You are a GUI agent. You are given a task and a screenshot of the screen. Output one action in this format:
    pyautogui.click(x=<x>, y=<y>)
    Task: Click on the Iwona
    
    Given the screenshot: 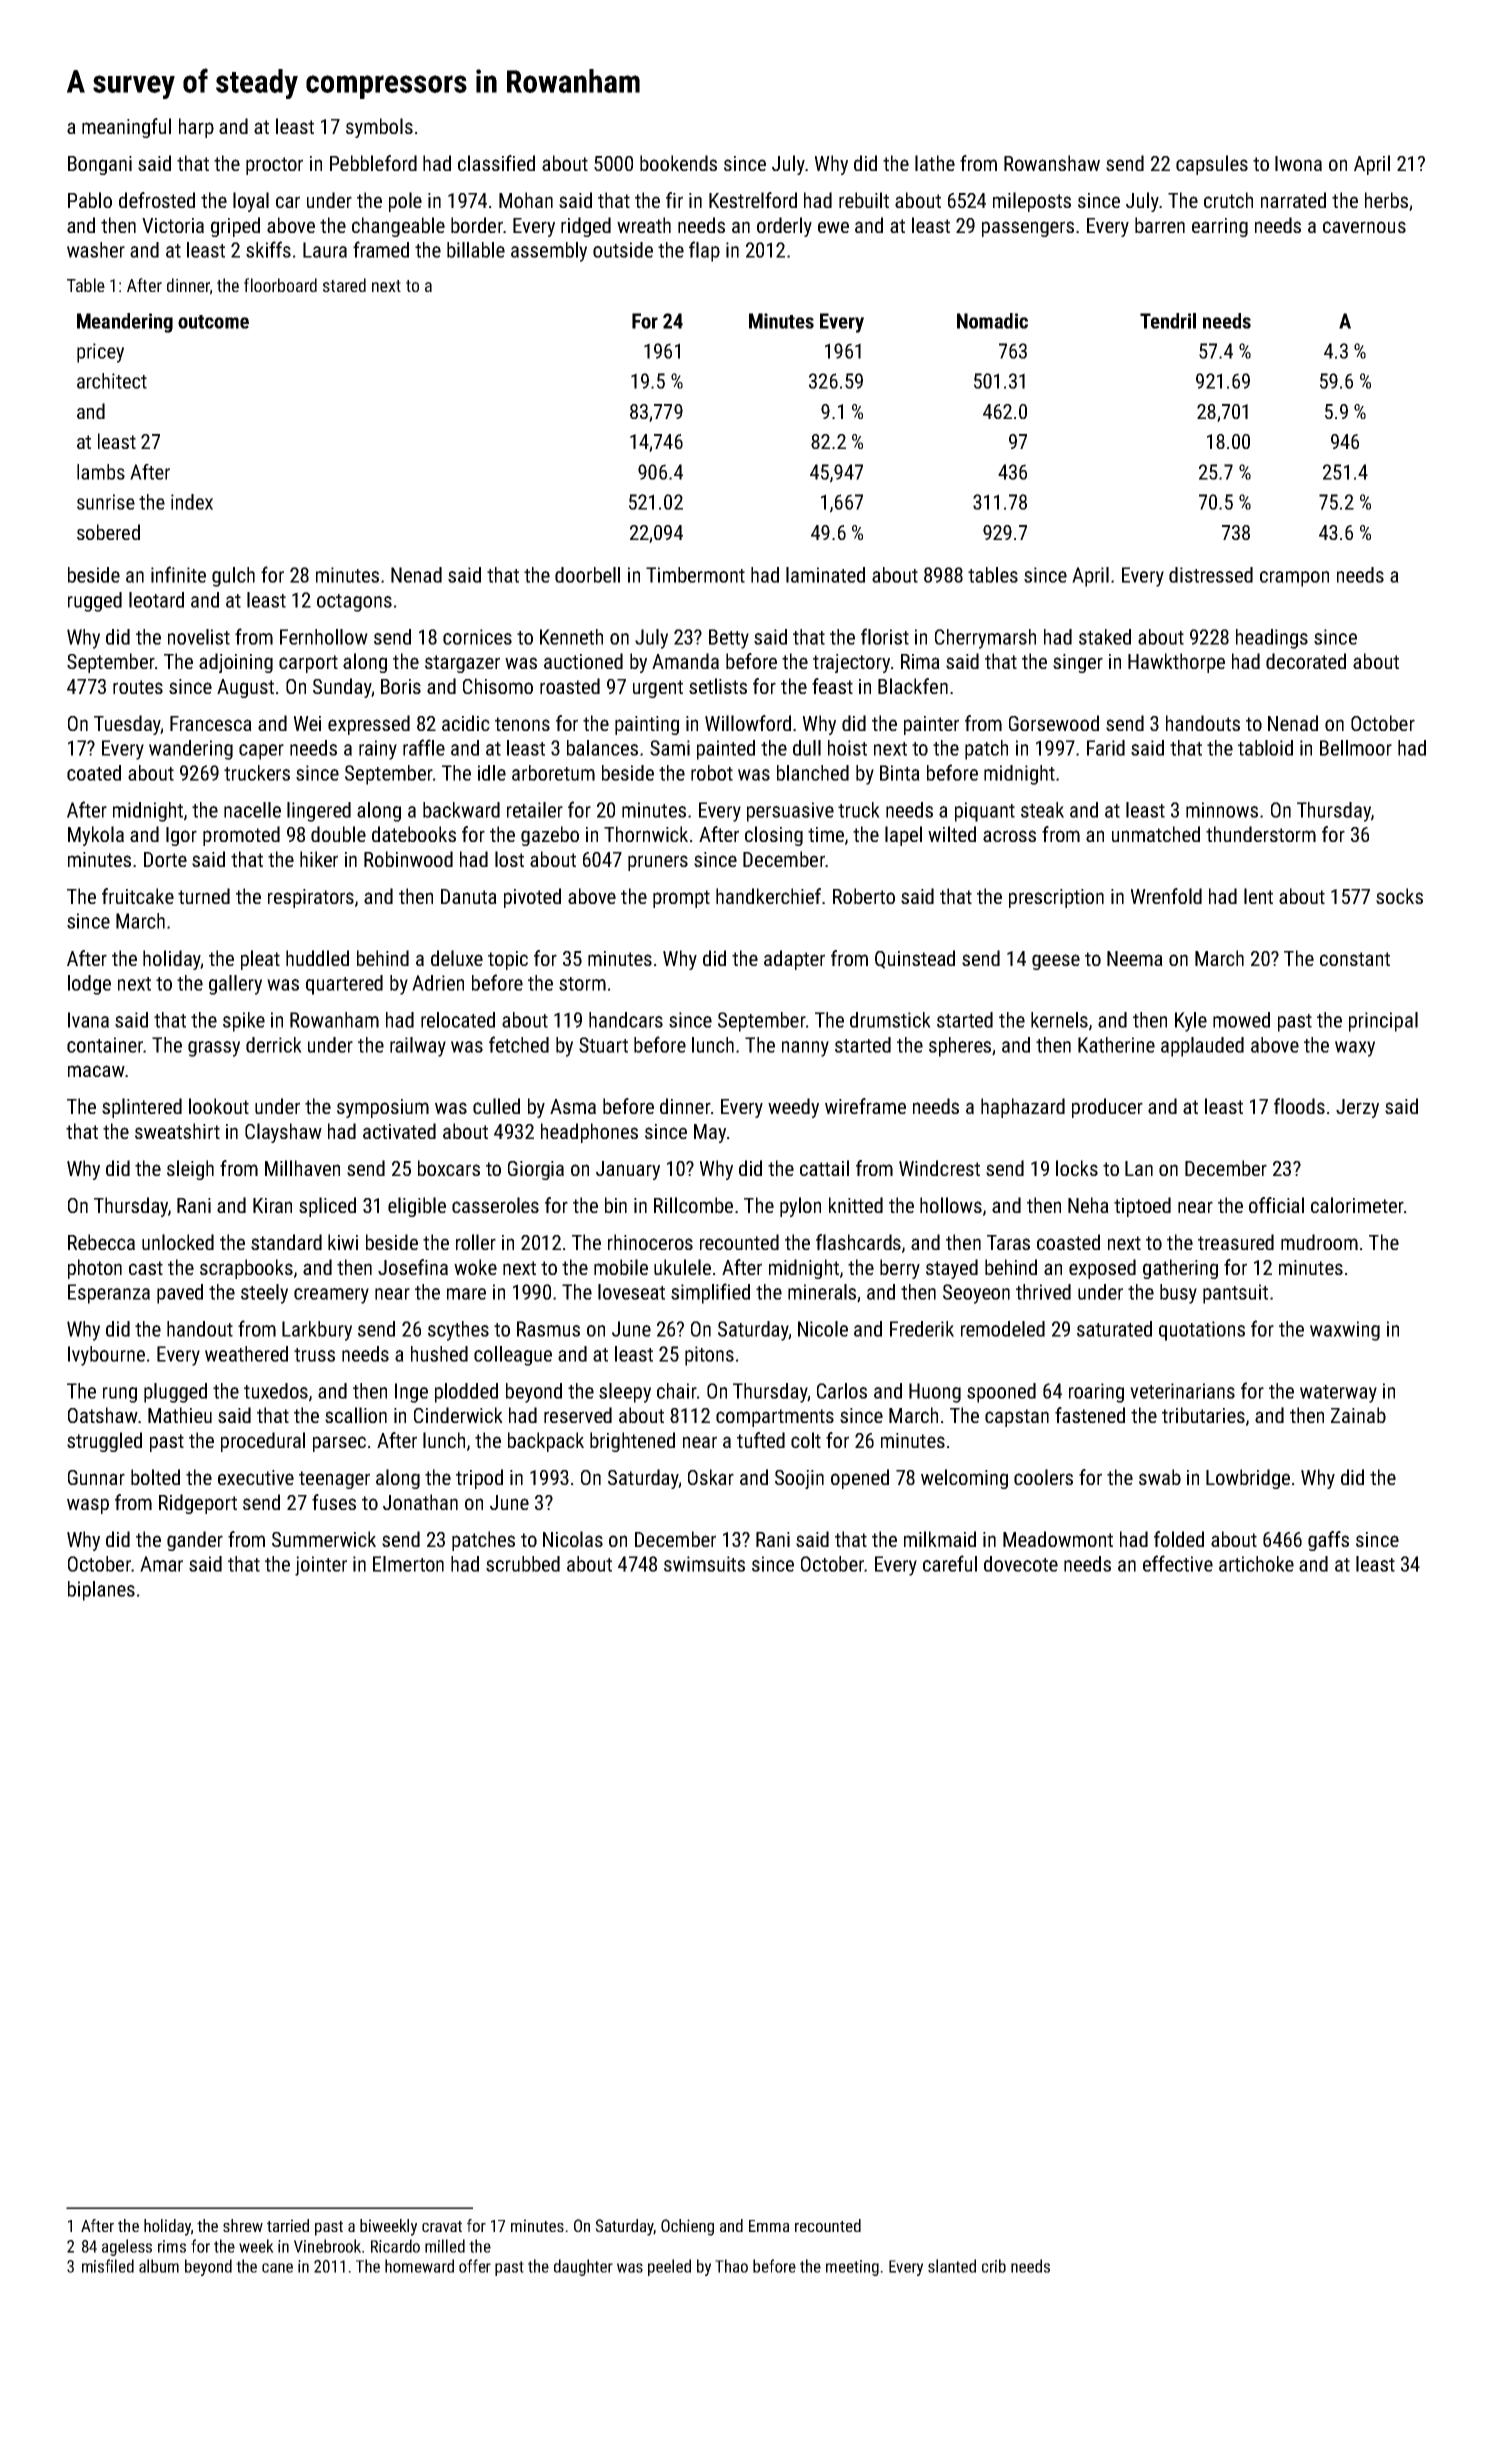 What is the action you would take?
    pyautogui.click(x=1298, y=163)
